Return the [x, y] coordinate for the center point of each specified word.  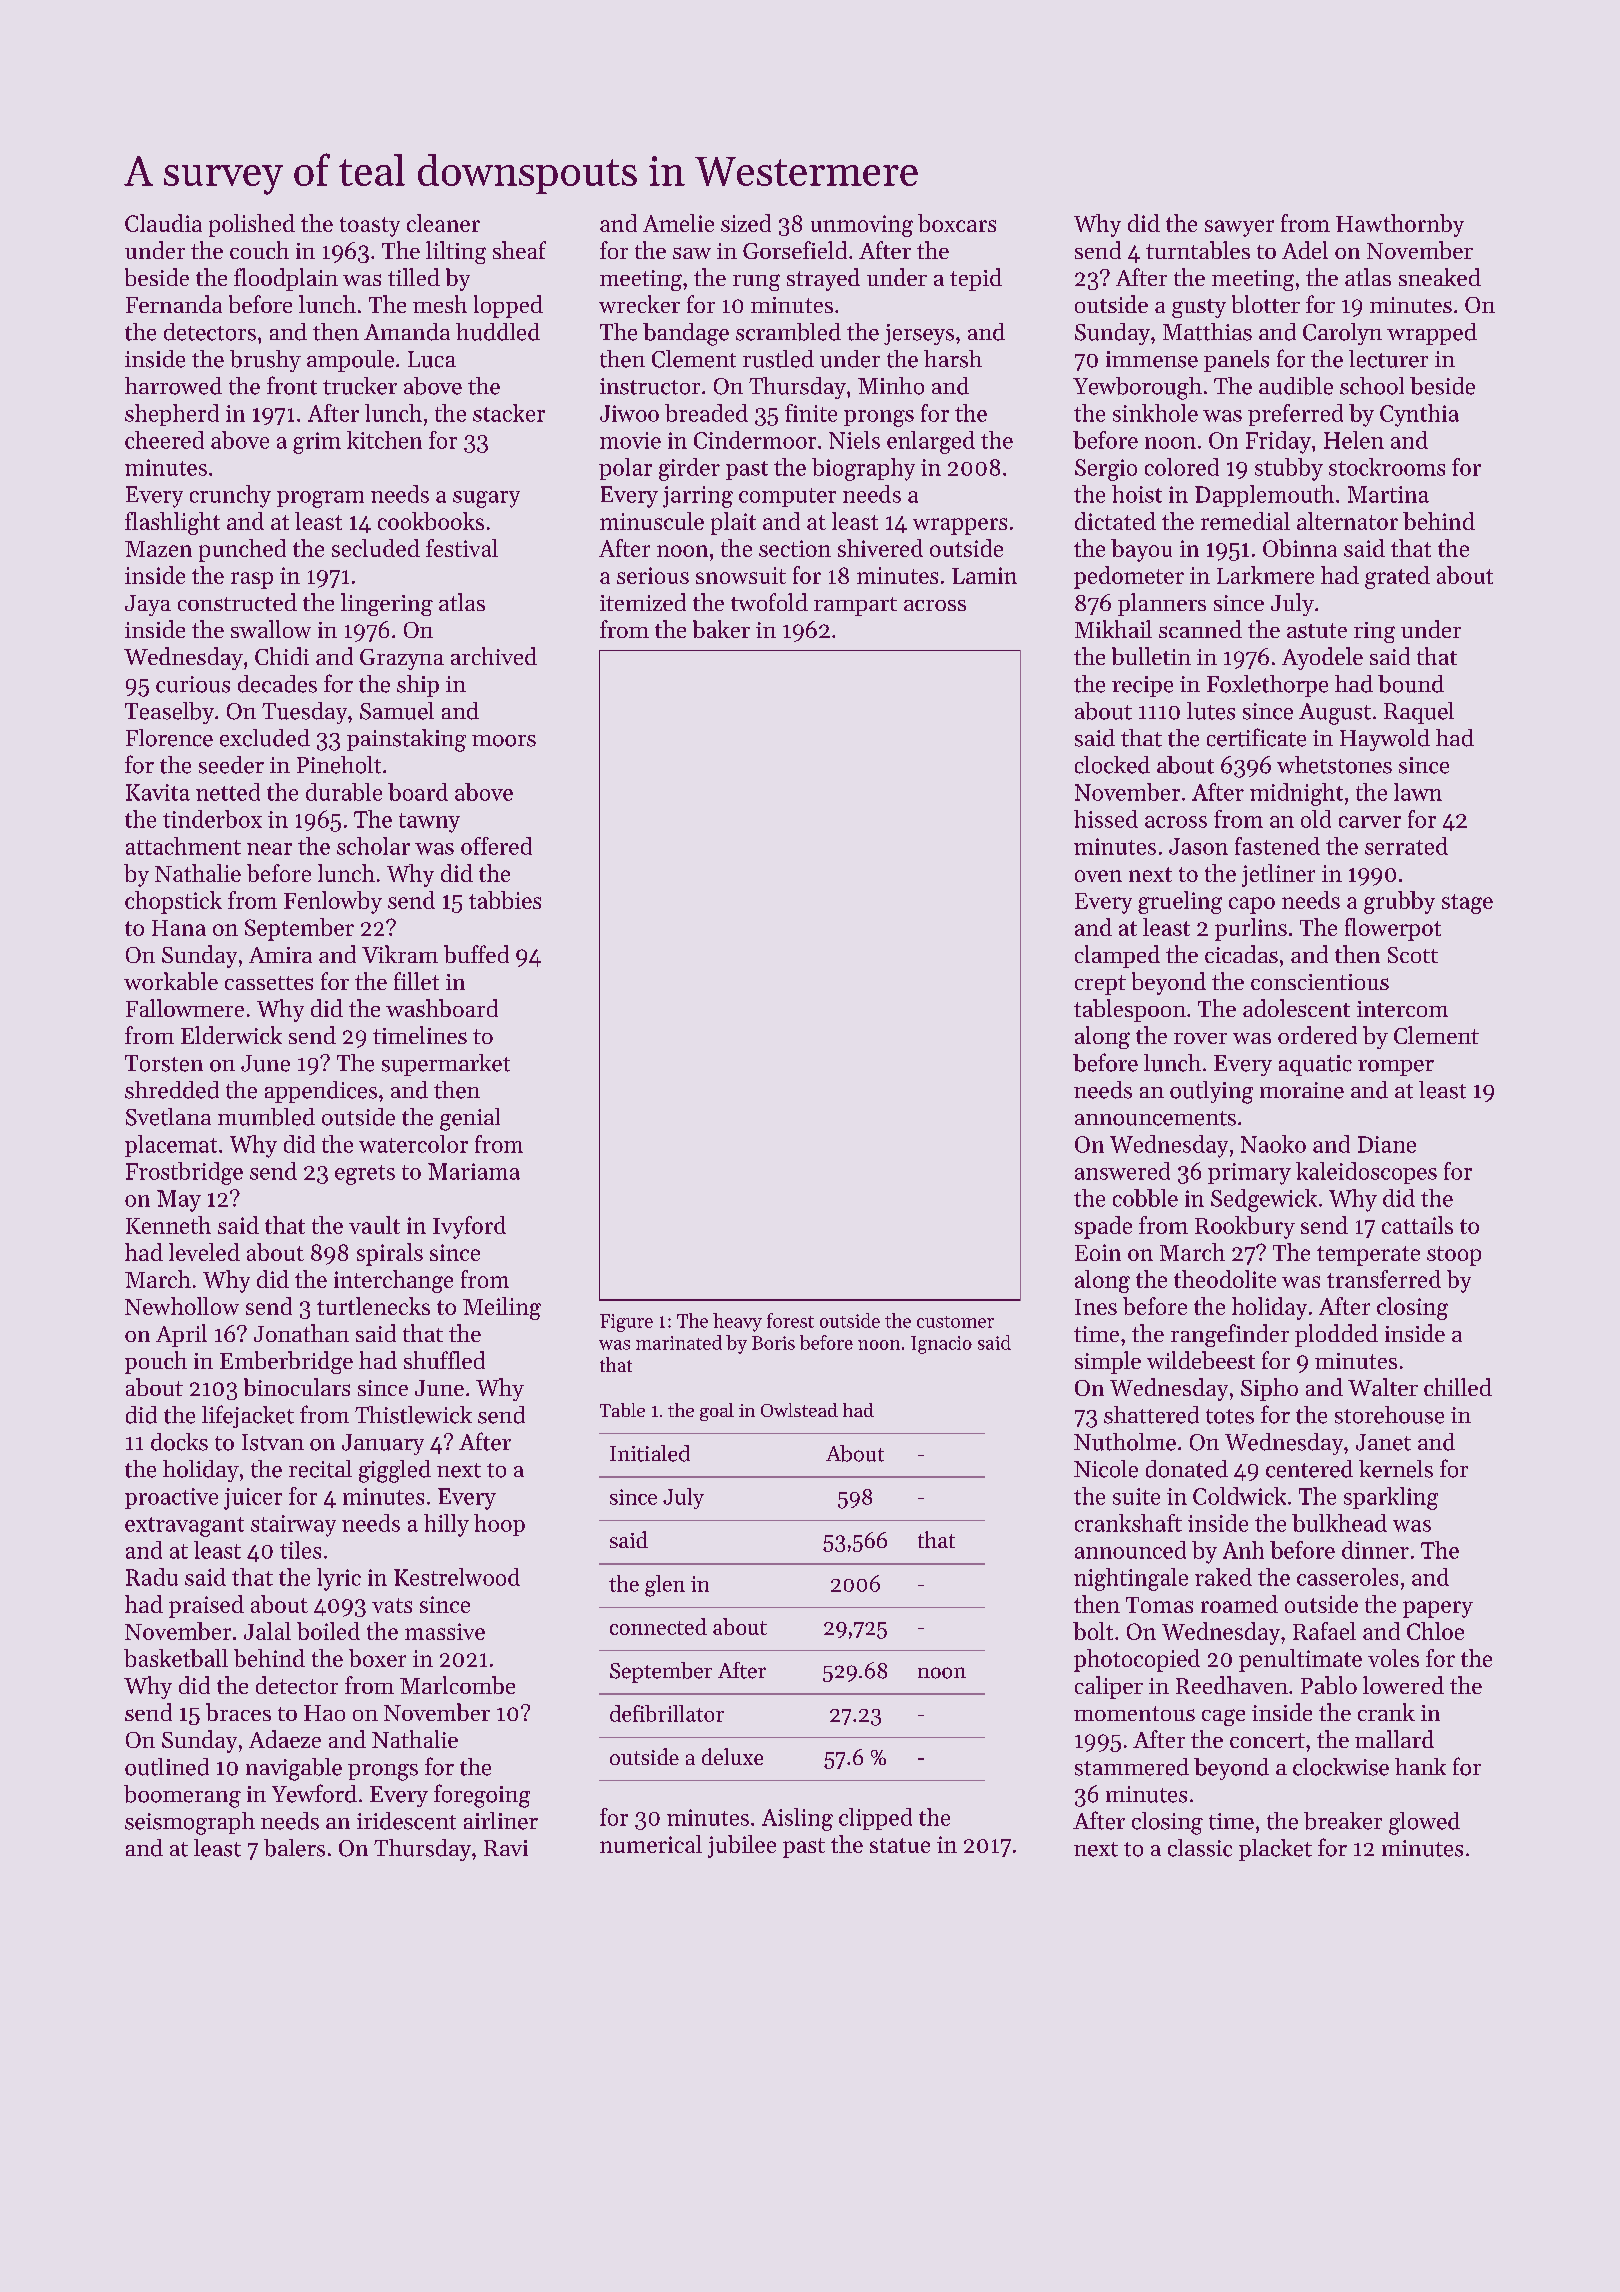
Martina [1388, 494]
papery [1438, 1609]
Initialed [650, 1453]
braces [238, 1712]
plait [733, 523]
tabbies [505, 900]
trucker [360, 386]
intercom [1402, 1009]
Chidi [282, 656]
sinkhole [1155, 413]
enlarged [931, 442]
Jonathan [301, 1333]
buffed [476, 954]
